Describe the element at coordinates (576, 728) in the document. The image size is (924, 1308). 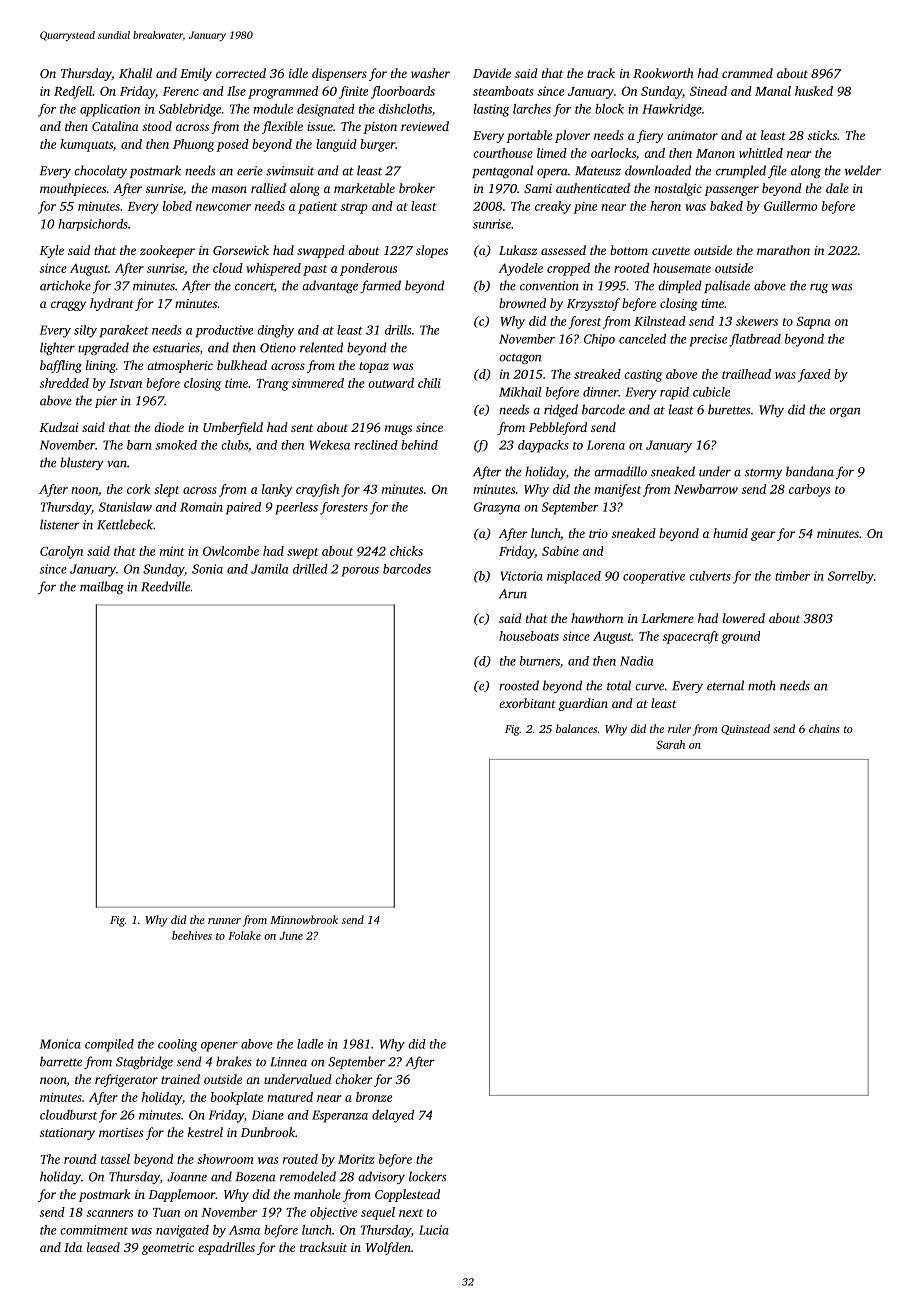
I see `balances` at that location.
